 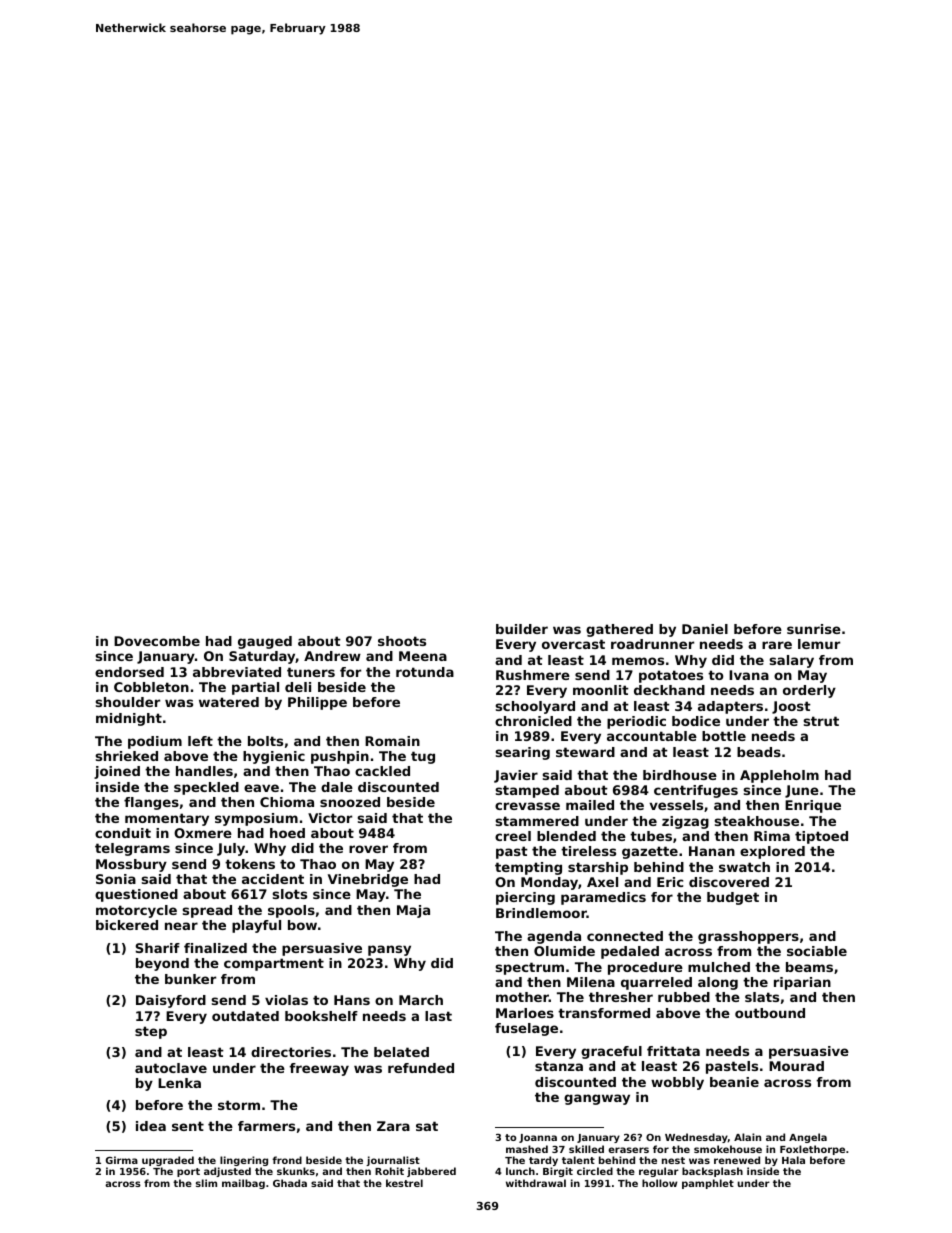 I want to click on bunker, so click(x=190, y=979).
